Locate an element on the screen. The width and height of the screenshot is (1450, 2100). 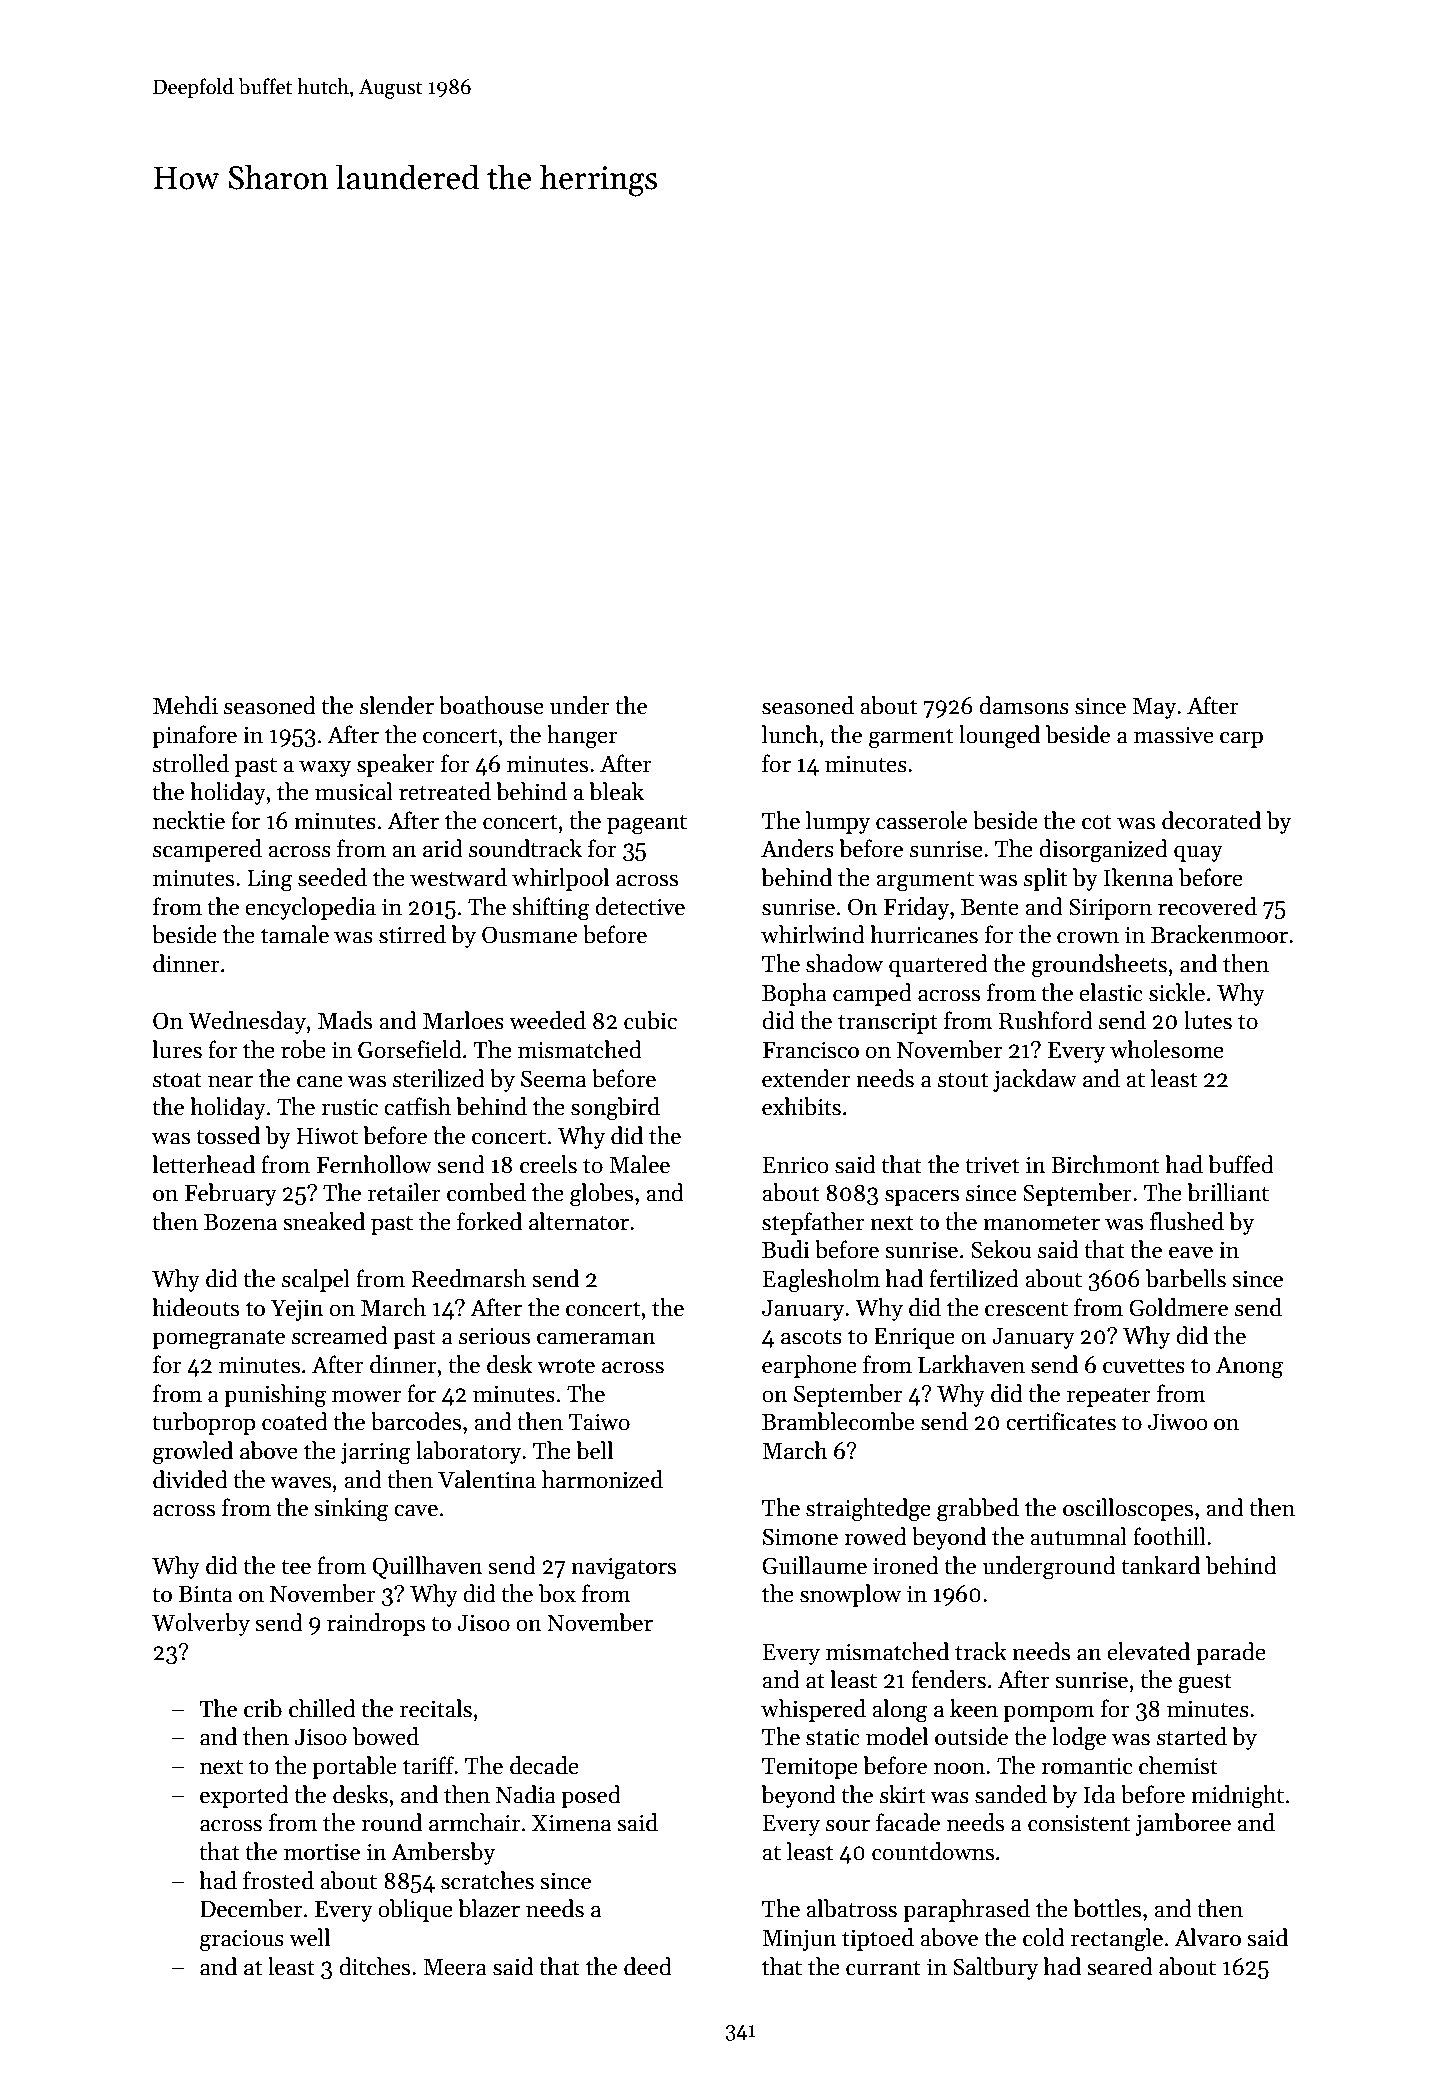
letterhead is located at coordinates (203, 1164).
